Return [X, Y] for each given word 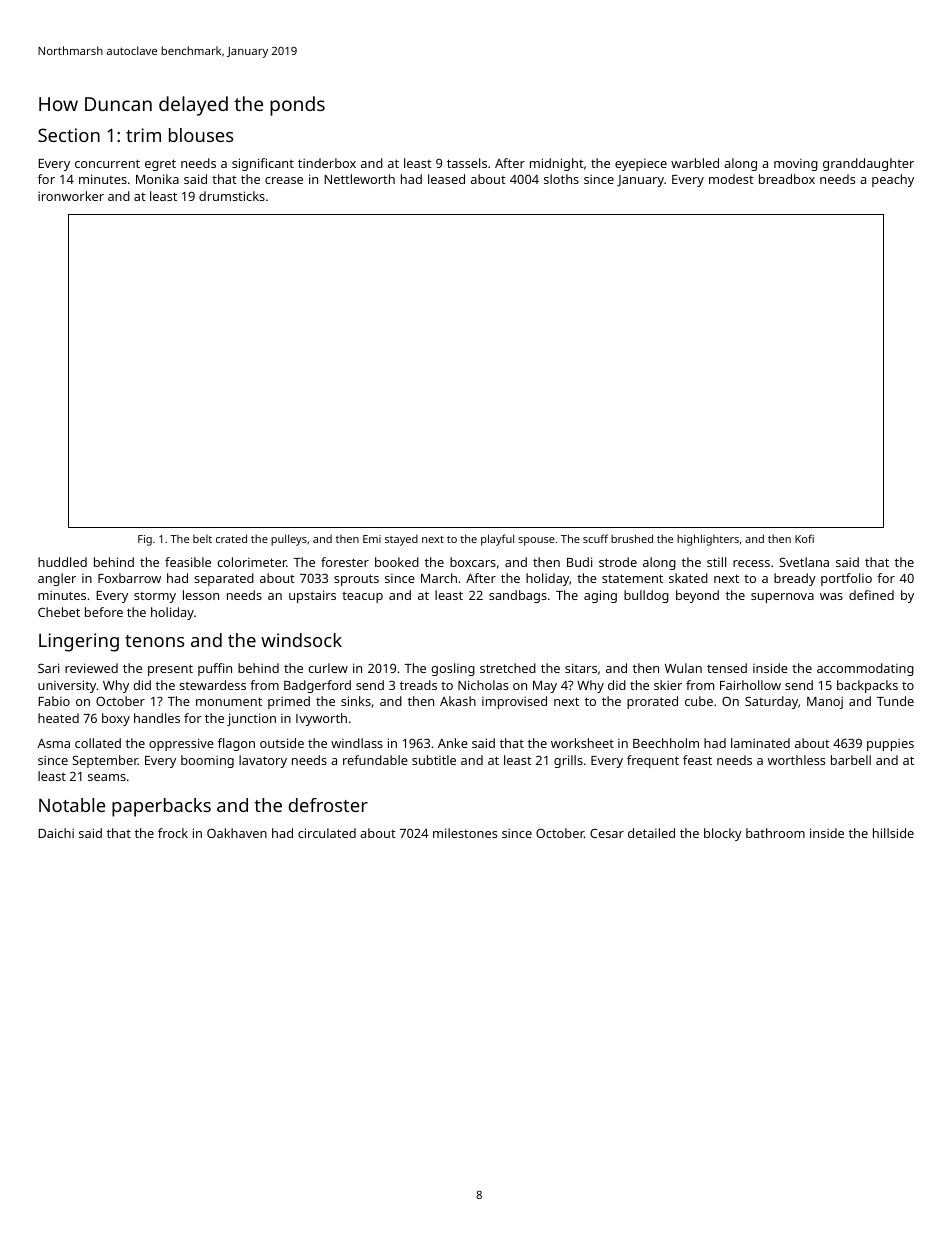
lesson [201, 595]
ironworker [71, 196]
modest [731, 179]
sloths [561, 179]
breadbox [787, 179]
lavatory [263, 761]
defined [871, 595]
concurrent [107, 163]
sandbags [518, 596]
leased [446, 179]
